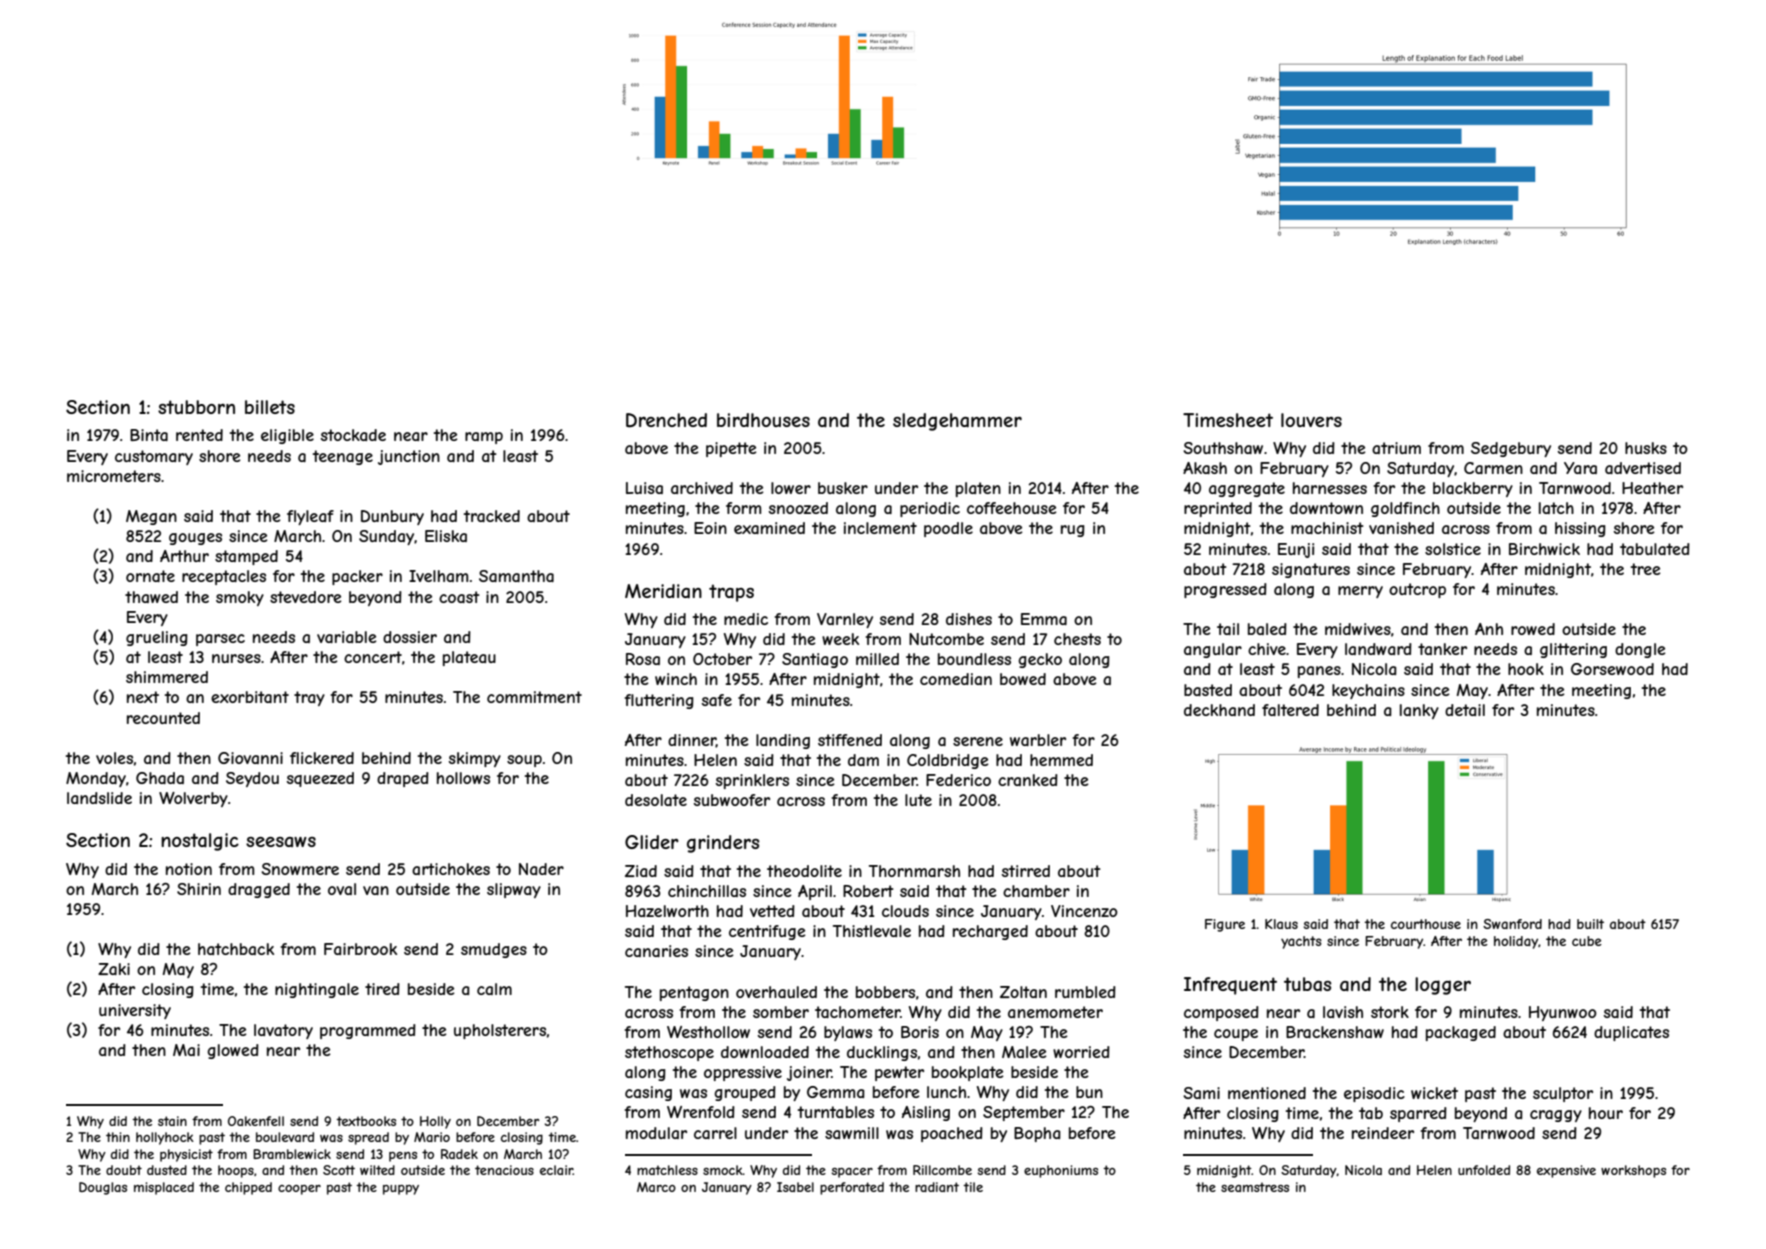 Image resolution: width=1766 pixels, height=1249 pixels. I want to click on recounted, so click(163, 718).
